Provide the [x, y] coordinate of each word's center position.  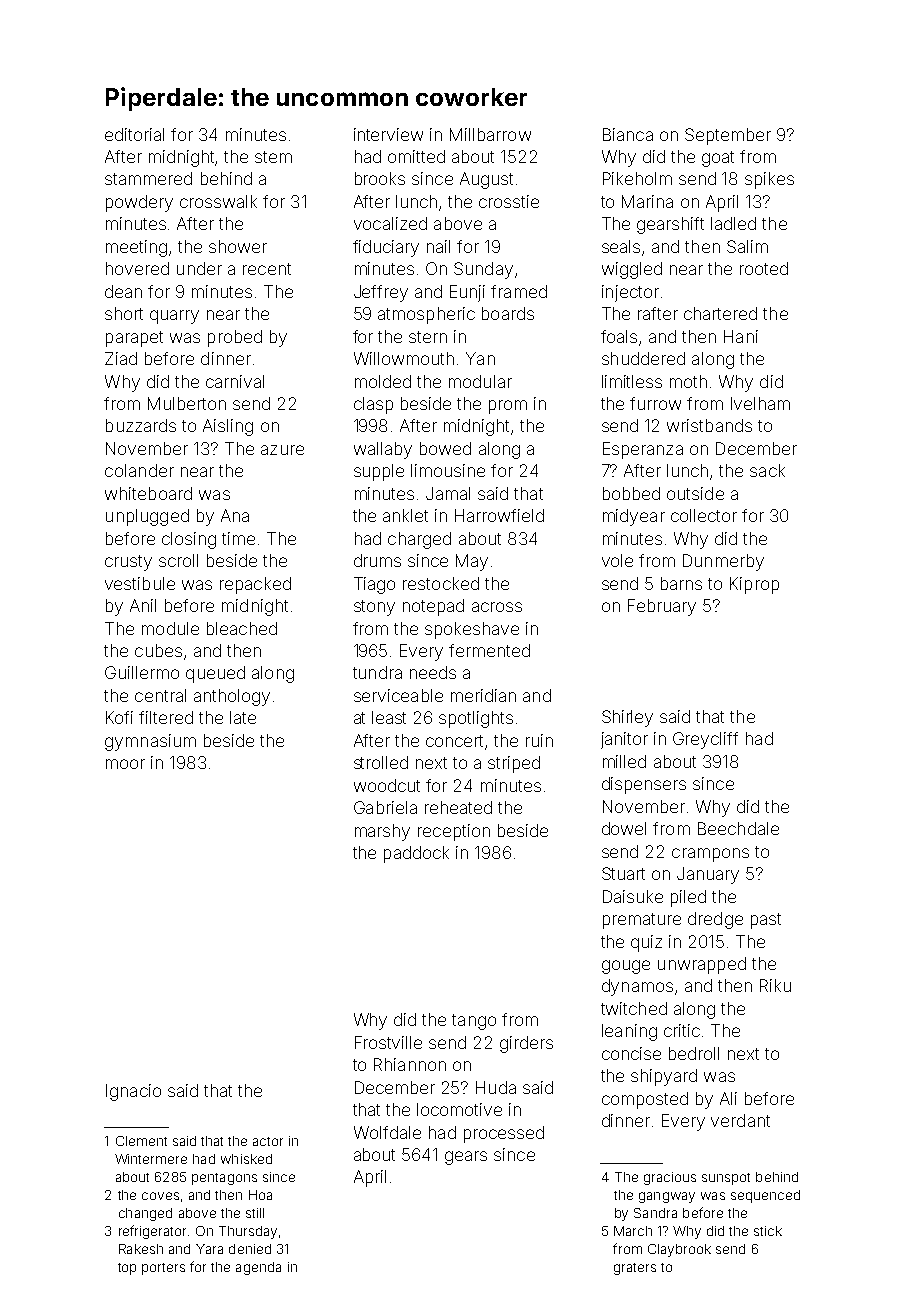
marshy [382, 832]
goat [718, 159]
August [486, 180]
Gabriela [385, 807]
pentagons [224, 1179]
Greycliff [705, 740]
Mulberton [187, 403]
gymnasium [150, 742]
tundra [377, 672]
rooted [764, 268]
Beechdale [738, 828]
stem [273, 157]
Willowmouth [404, 358]
